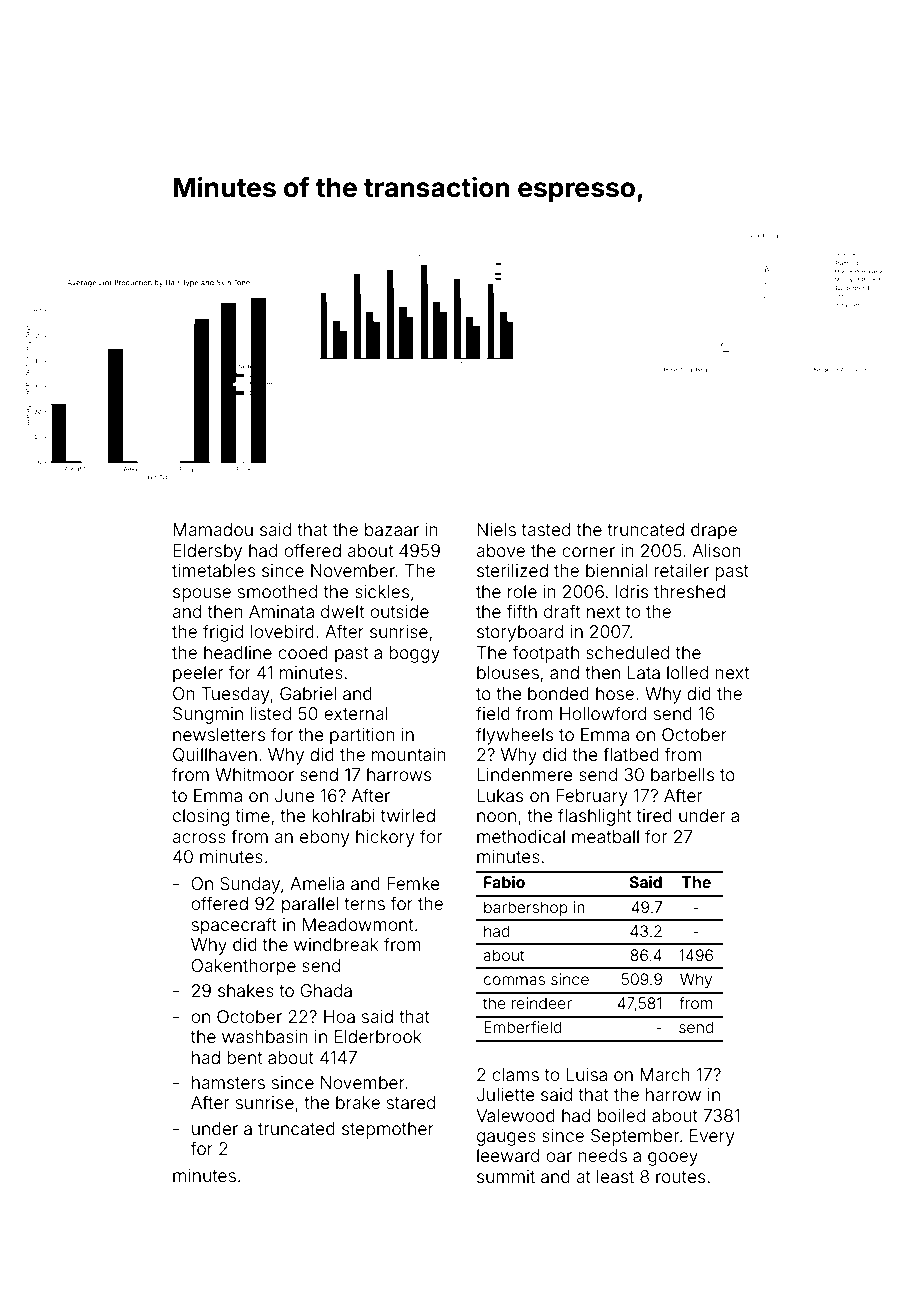 This image has width=924, height=1311. What do you see at coordinates (542, 1003) in the image?
I see `reindeer` at bounding box center [542, 1003].
